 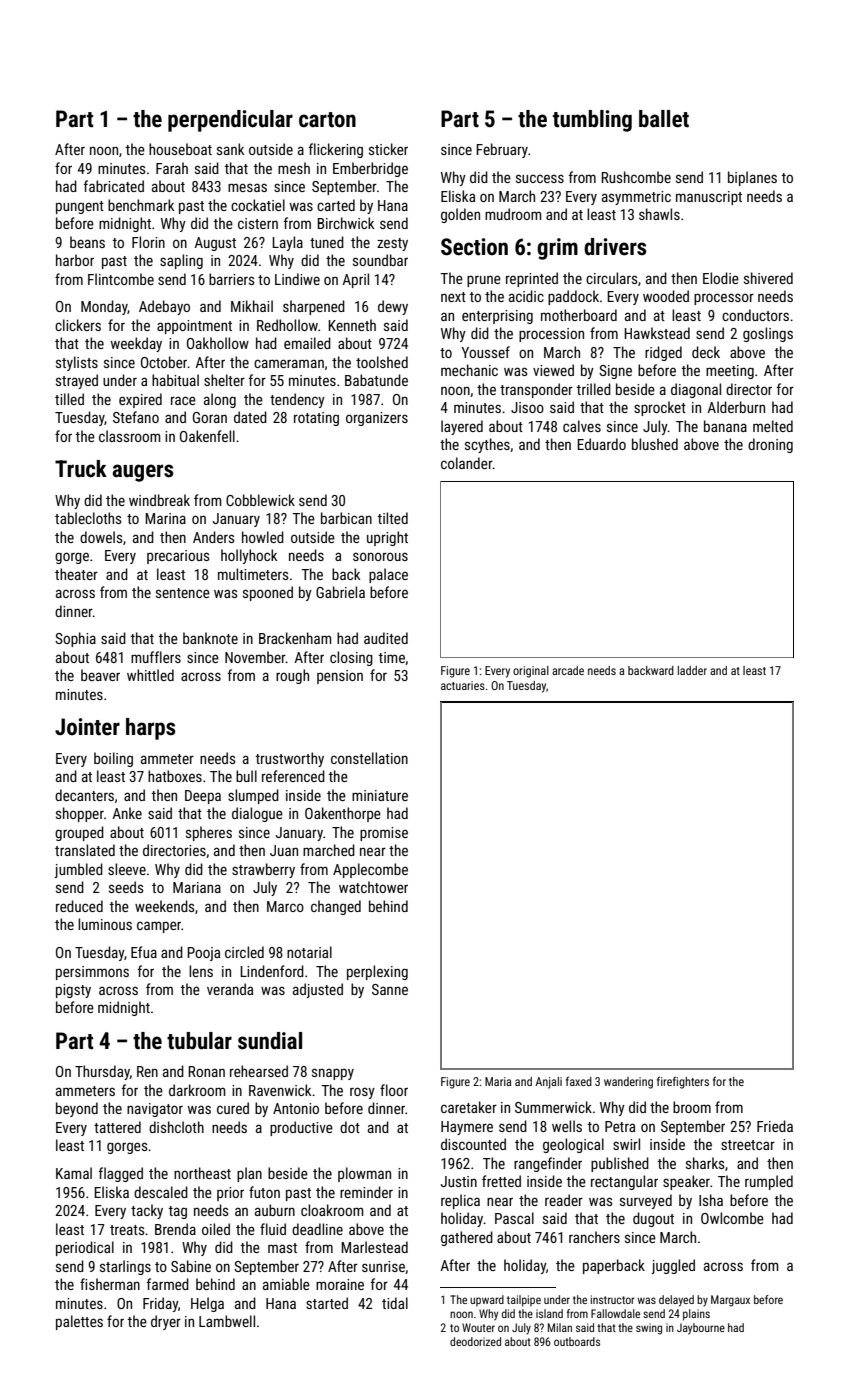 What do you see at coordinates (79, 1322) in the document?
I see `palettes` at bounding box center [79, 1322].
